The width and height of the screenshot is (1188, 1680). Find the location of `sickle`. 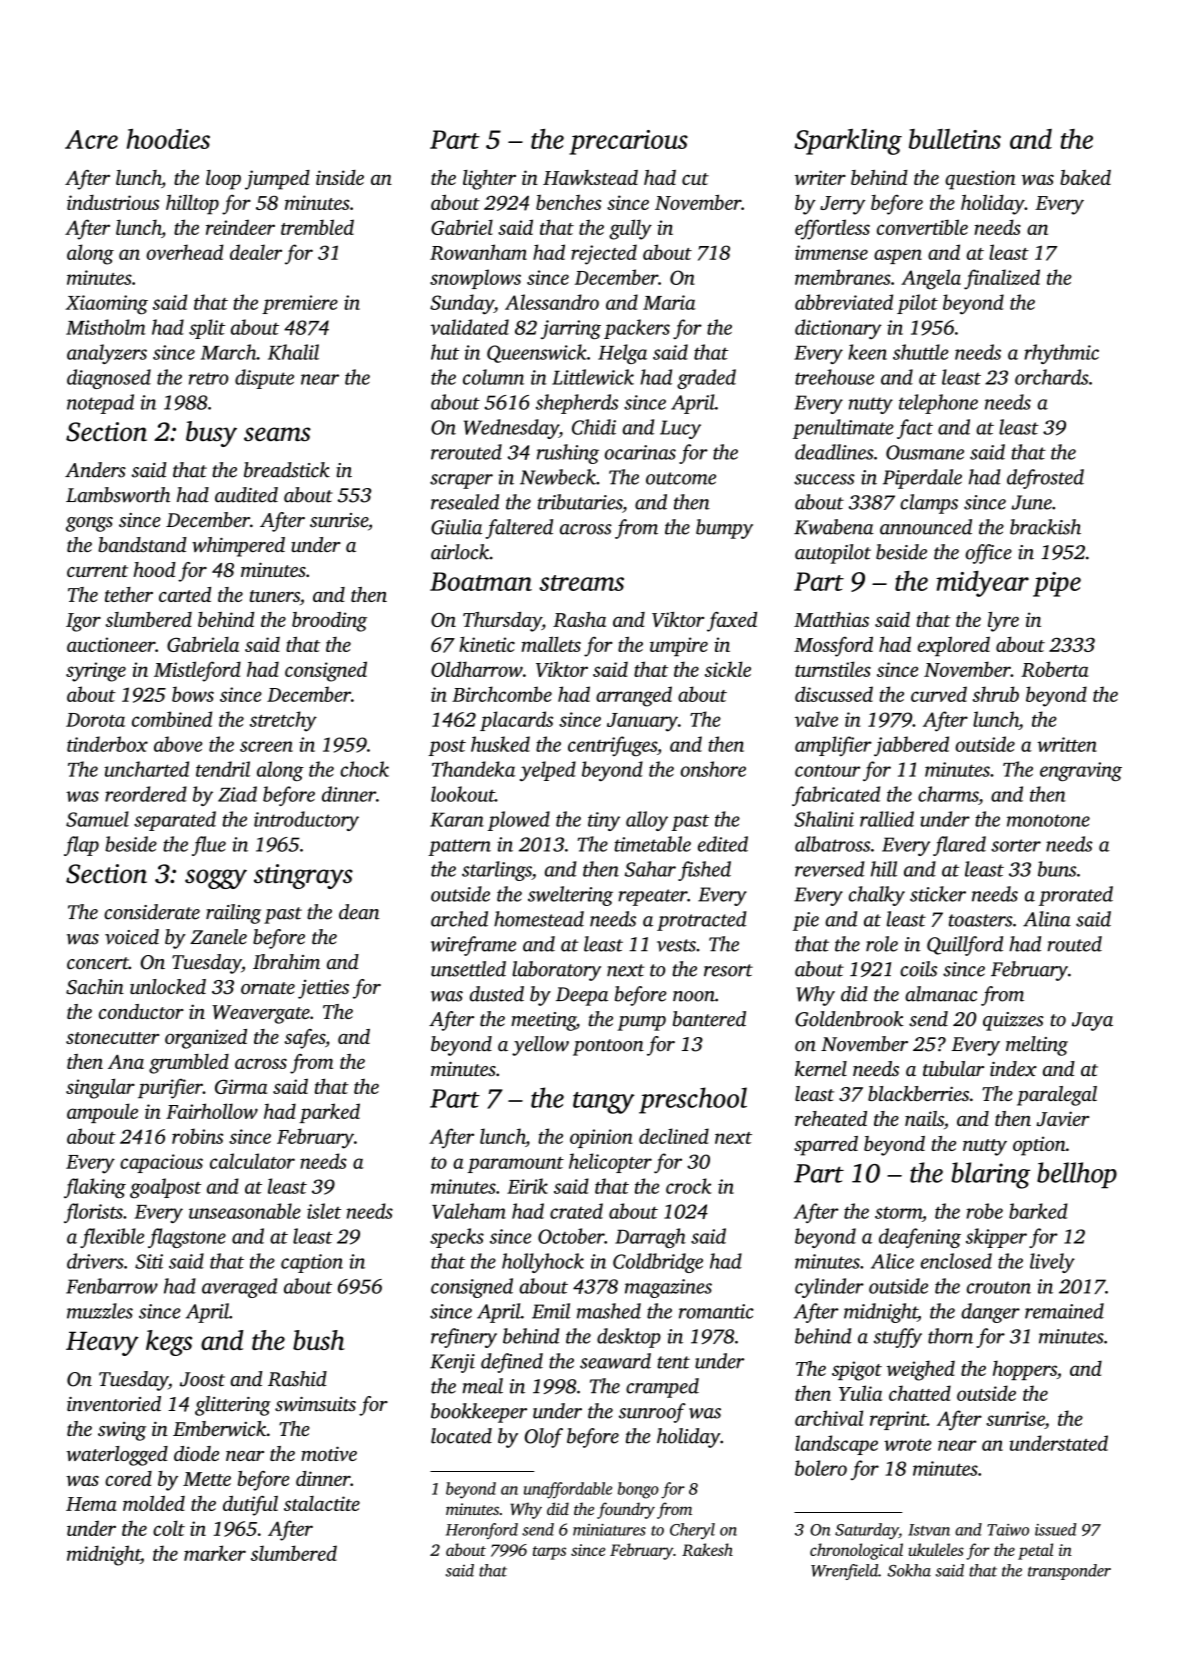

sickle is located at coordinates (728, 669).
